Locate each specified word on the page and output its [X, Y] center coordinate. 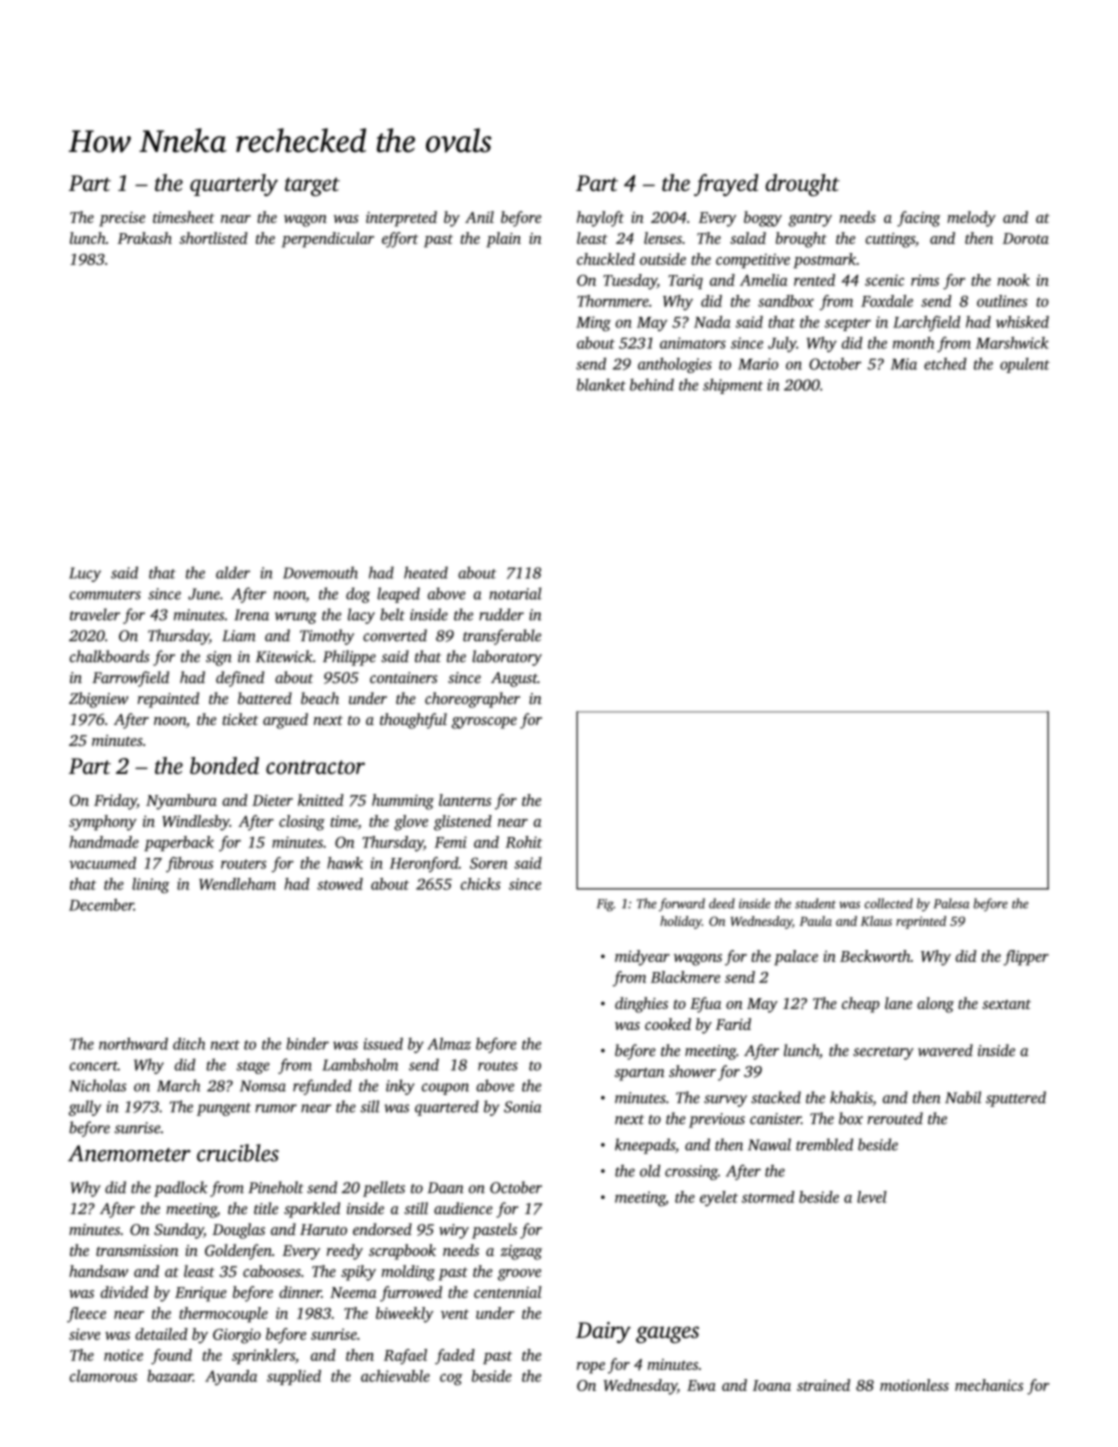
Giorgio [237, 1336]
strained [823, 1385]
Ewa [701, 1385]
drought [802, 185]
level [872, 1197]
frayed [726, 185]
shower [692, 1071]
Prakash [144, 238]
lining [151, 885]
